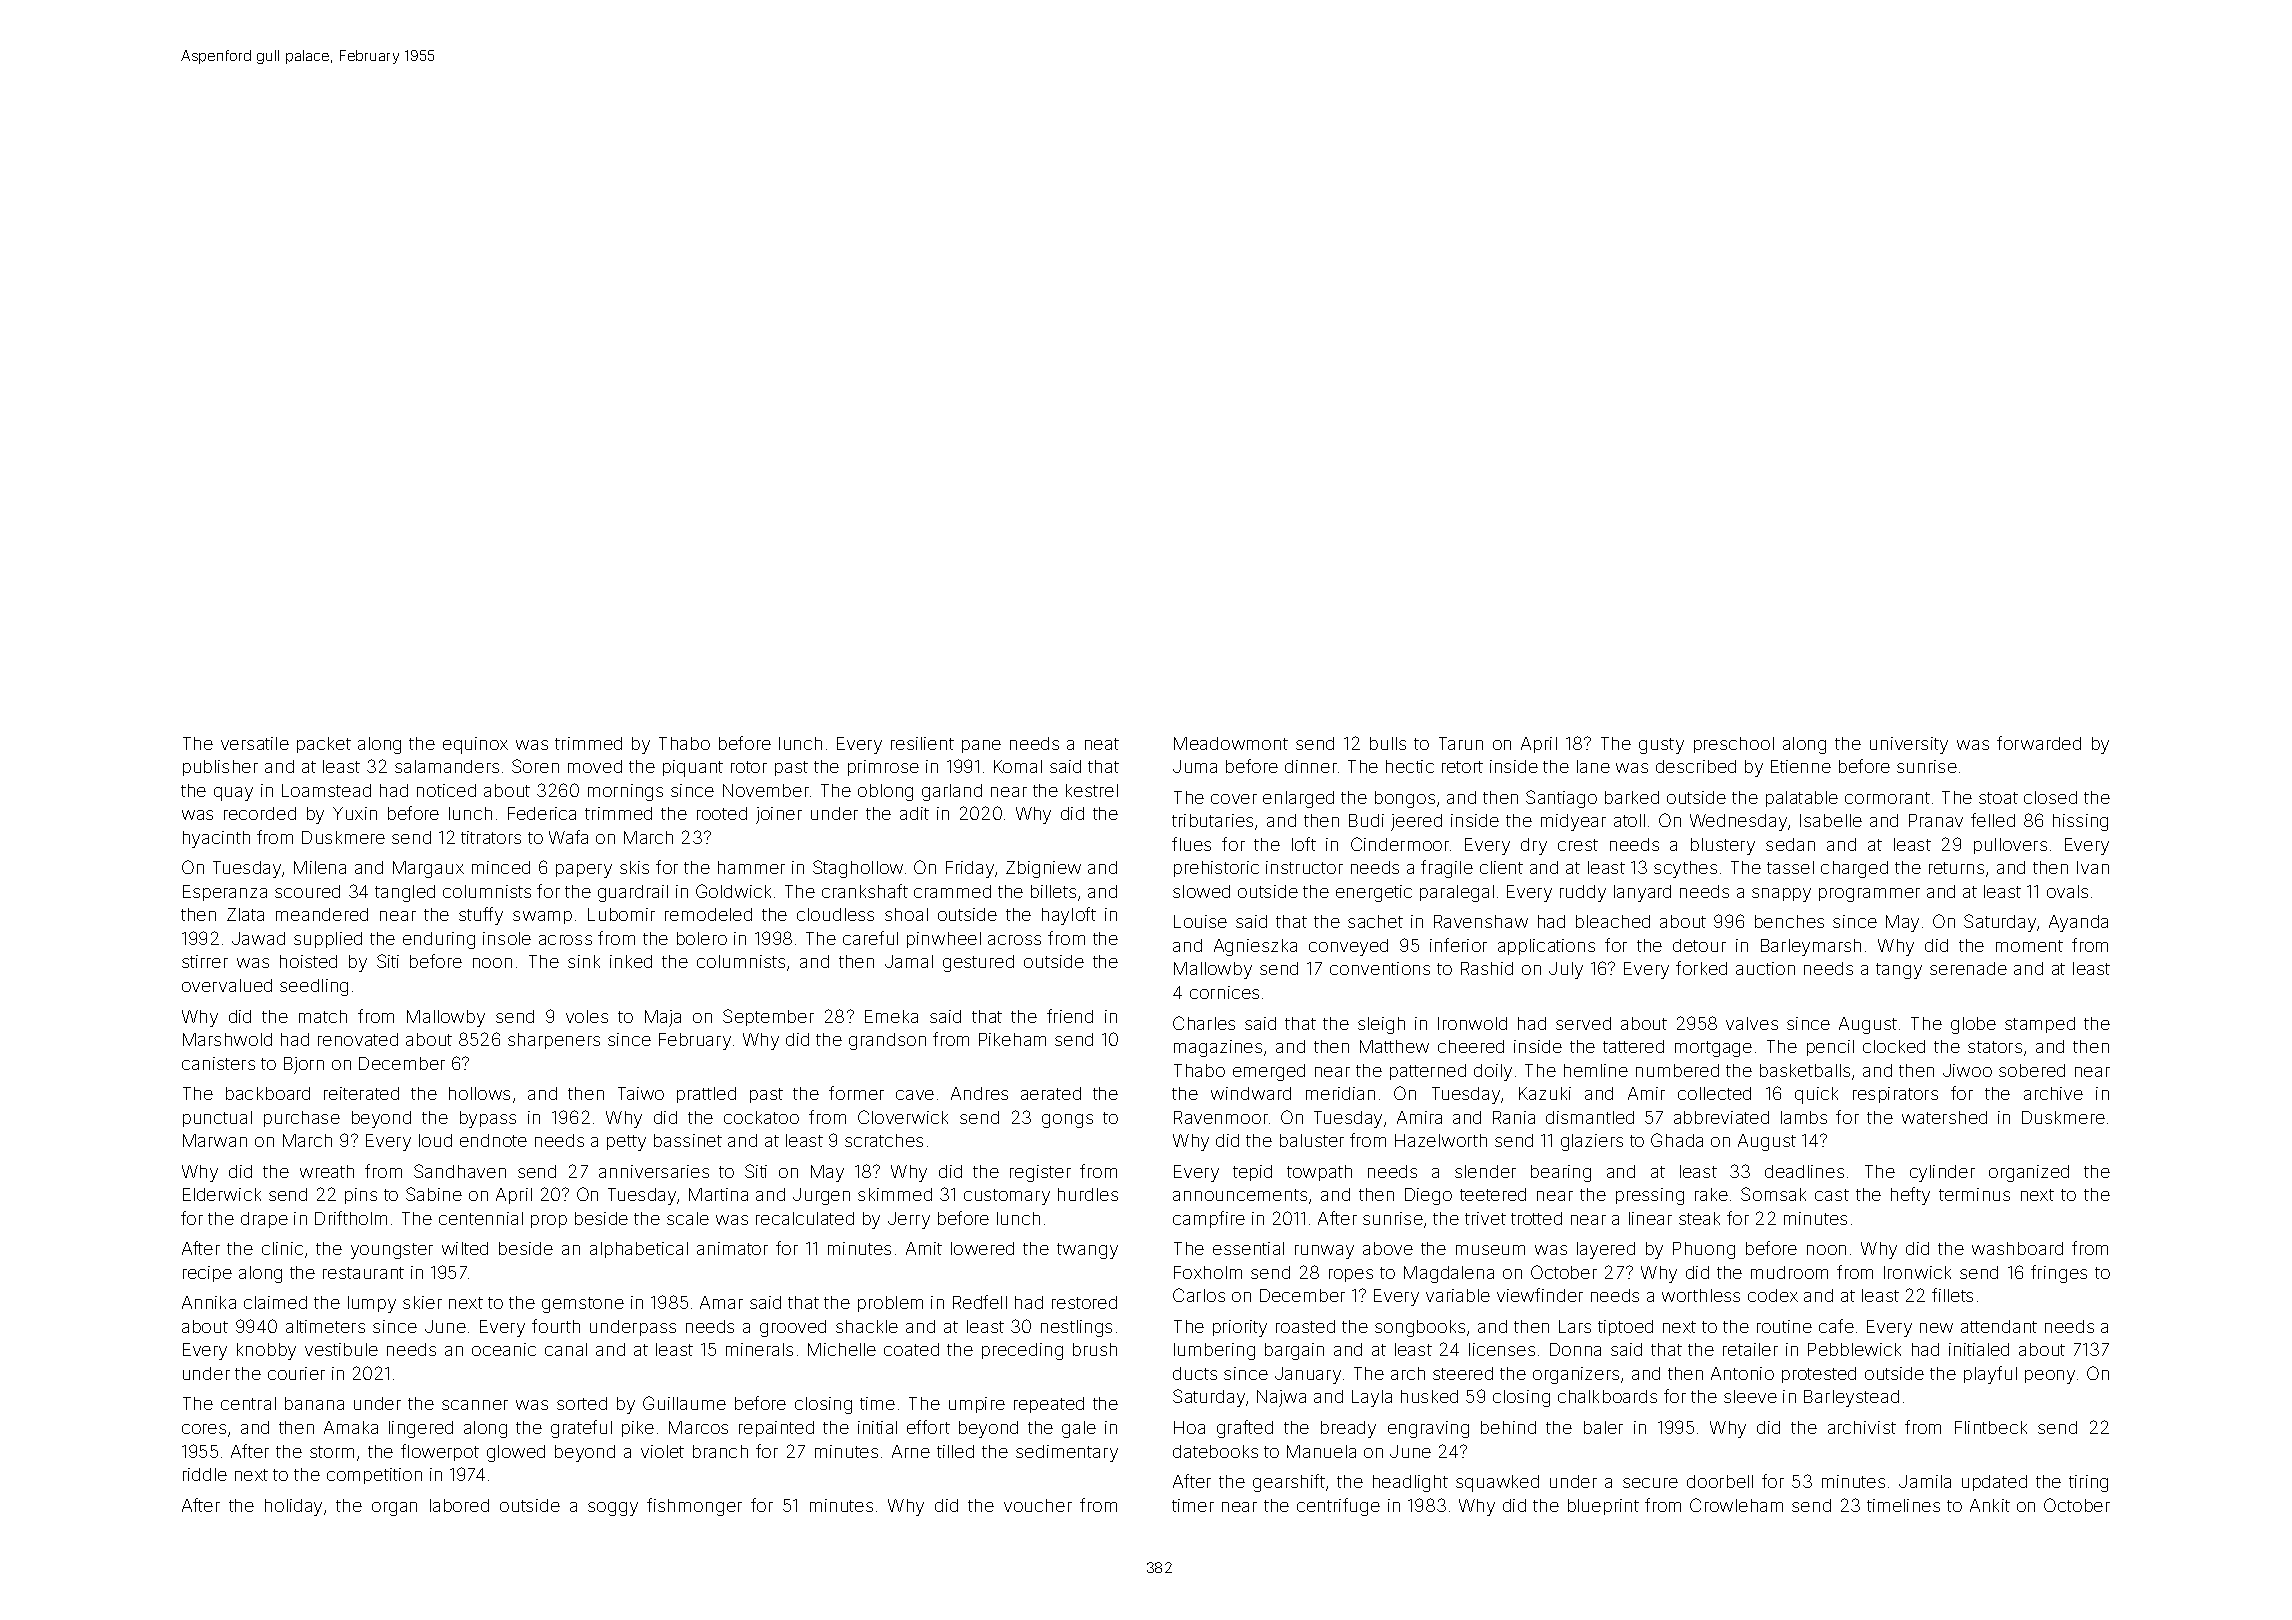 Image resolution: width=2292 pixels, height=1620 pixels. What do you see at coordinates (1593, 766) in the page?
I see `lane` at bounding box center [1593, 766].
